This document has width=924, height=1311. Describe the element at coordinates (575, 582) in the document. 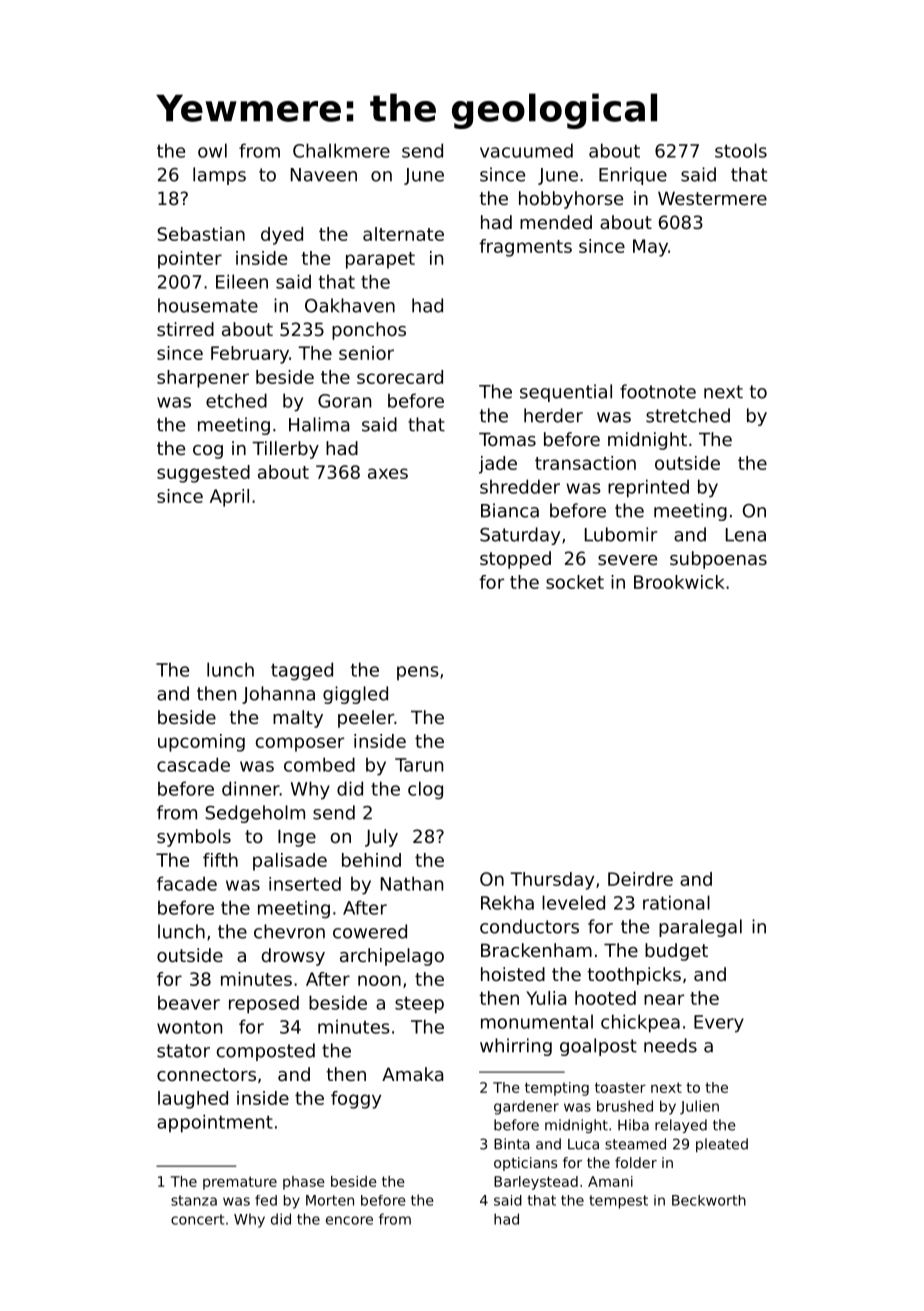

I see `socket` at that location.
